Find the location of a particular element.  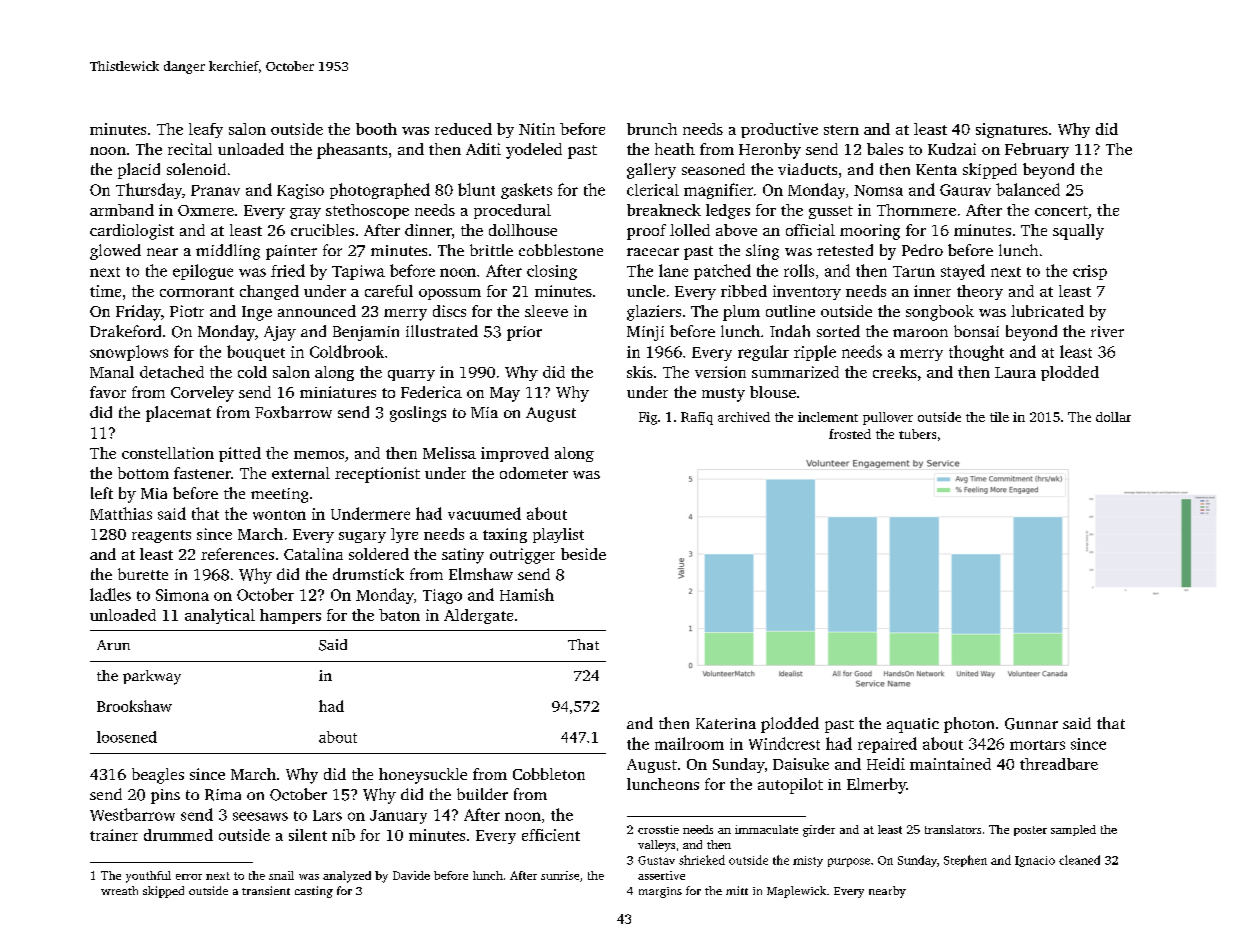

odometer is located at coordinates (534, 473).
